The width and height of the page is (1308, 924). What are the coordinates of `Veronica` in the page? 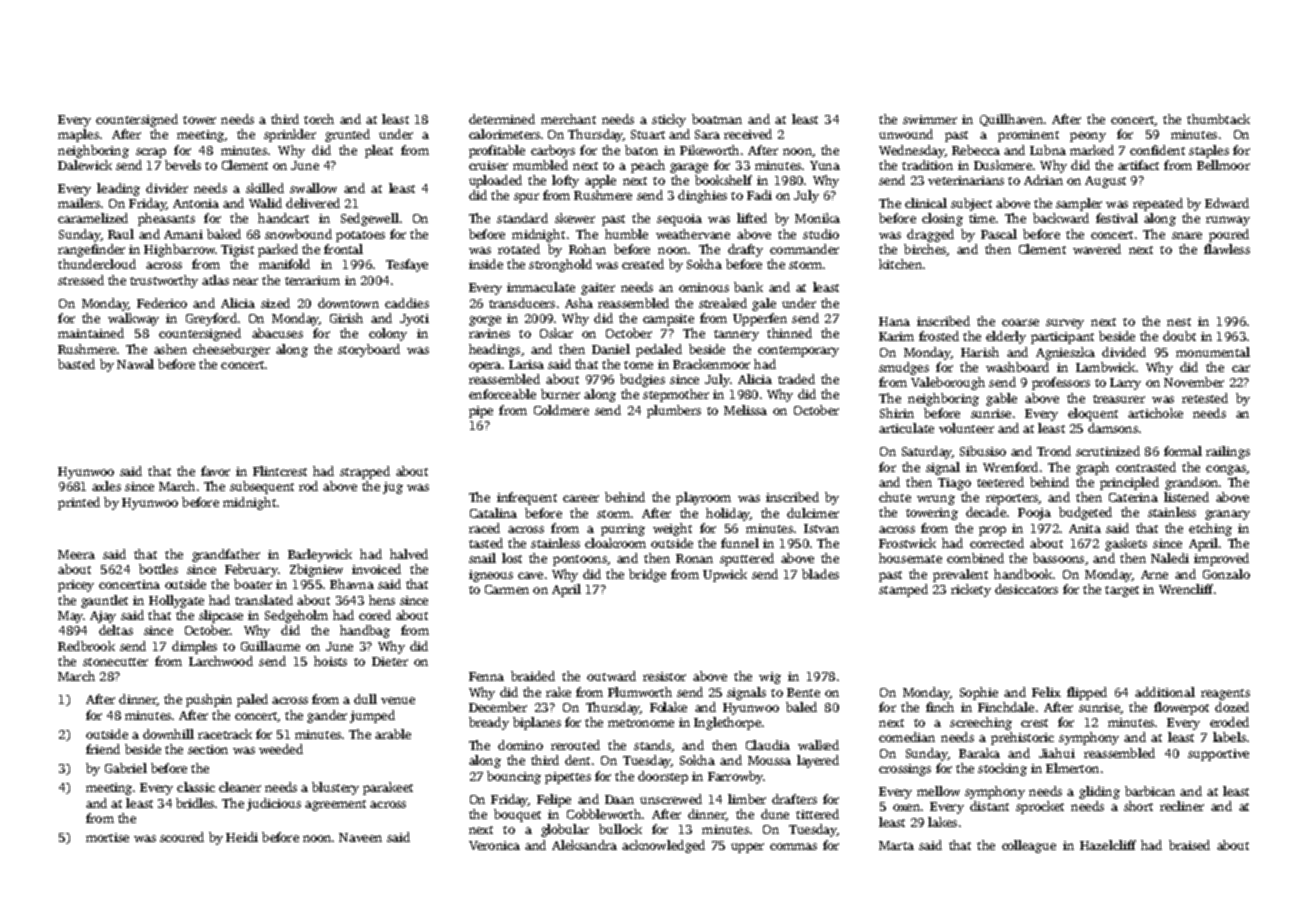 It's located at (494, 845).
